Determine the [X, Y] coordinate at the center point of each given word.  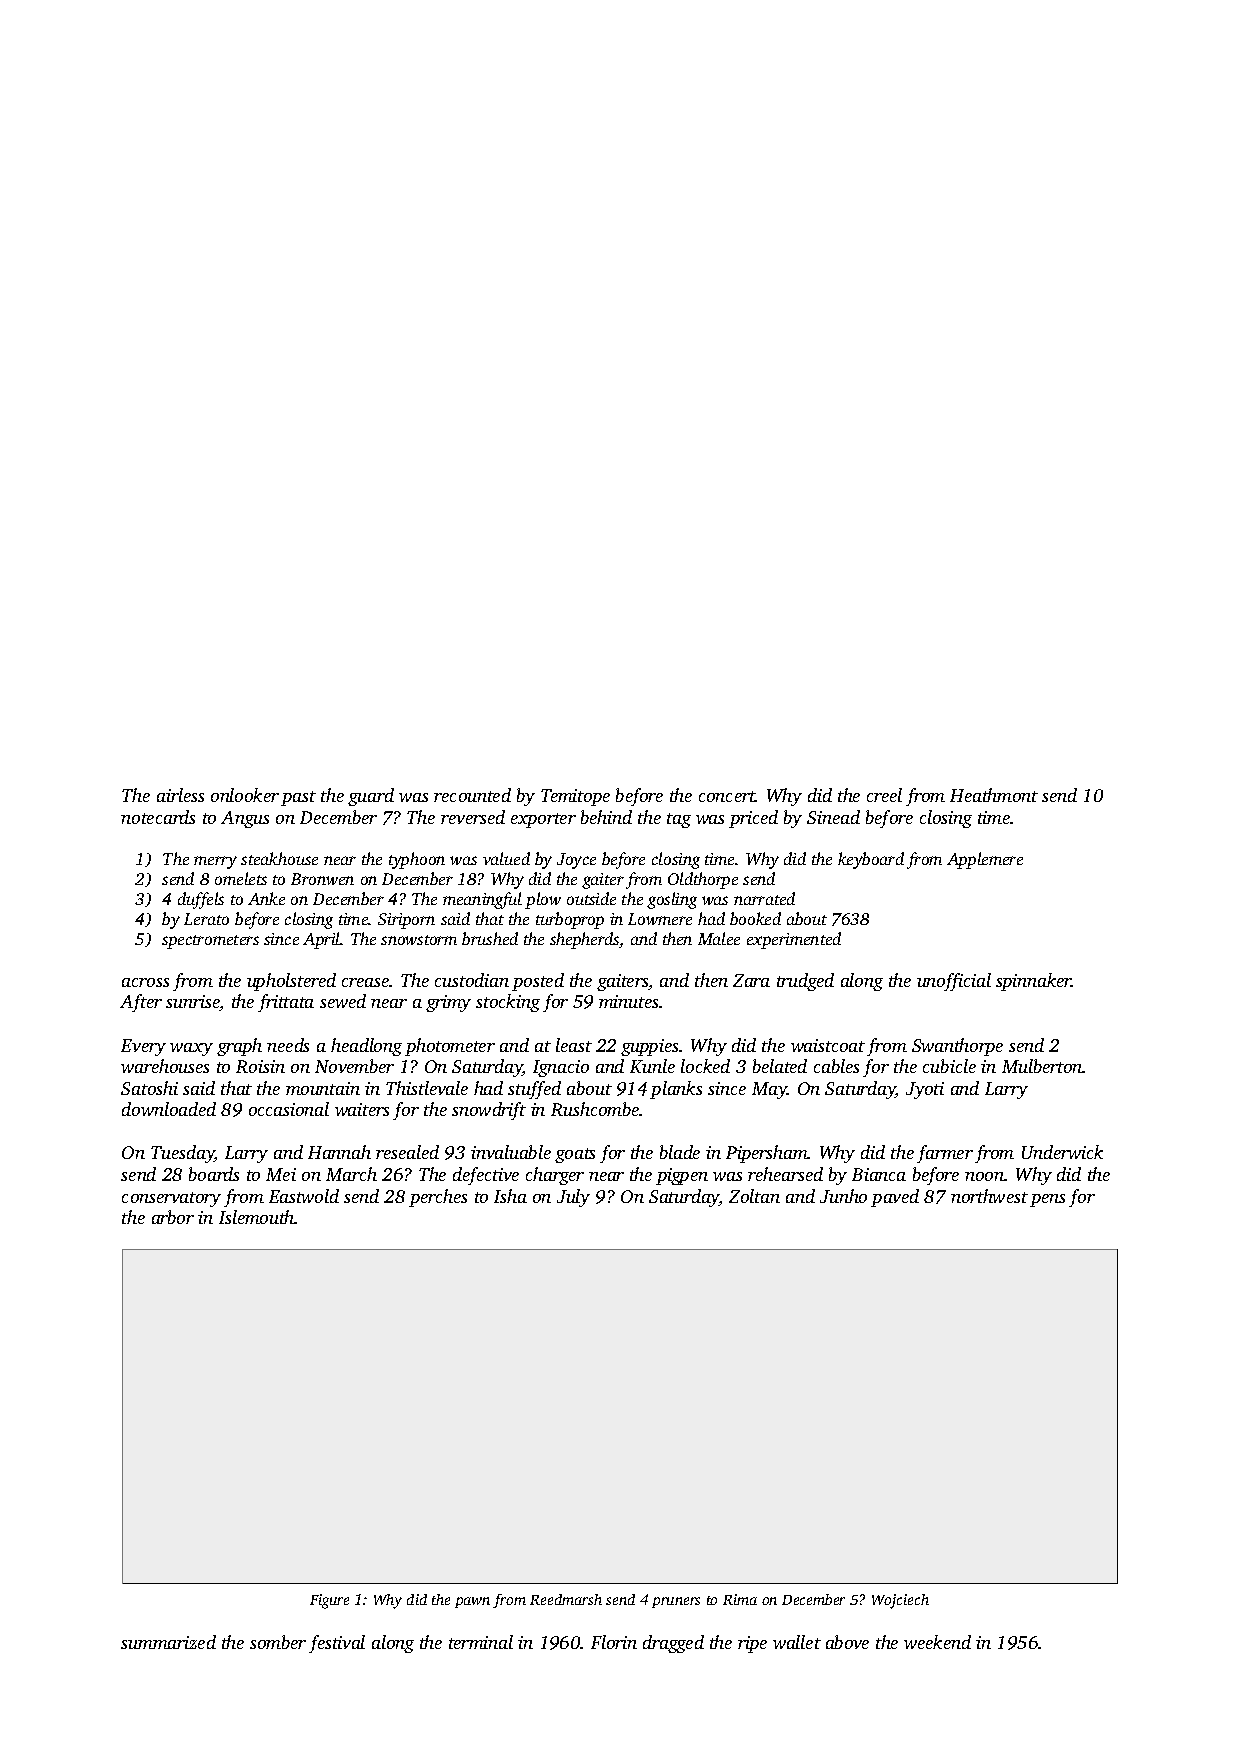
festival [337, 1644]
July [573, 1198]
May [769, 1090]
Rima [740, 1599]
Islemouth [257, 1217]
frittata [286, 1003]
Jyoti [925, 1090]
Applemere [985, 860]
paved [895, 1198]
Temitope [575, 797]
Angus [245, 819]
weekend [937, 1642]
